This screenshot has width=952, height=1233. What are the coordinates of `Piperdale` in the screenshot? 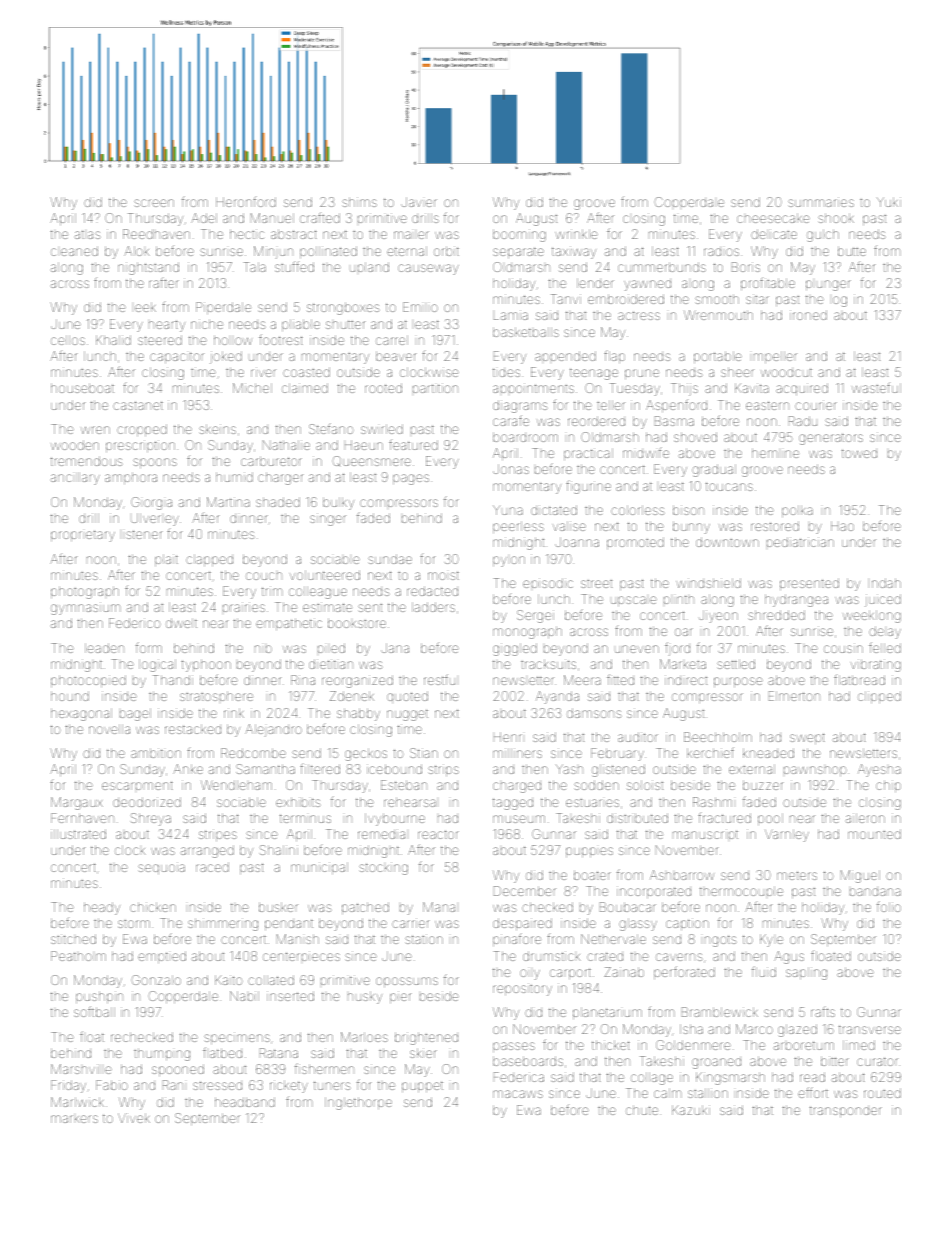 It's located at (223, 308).
